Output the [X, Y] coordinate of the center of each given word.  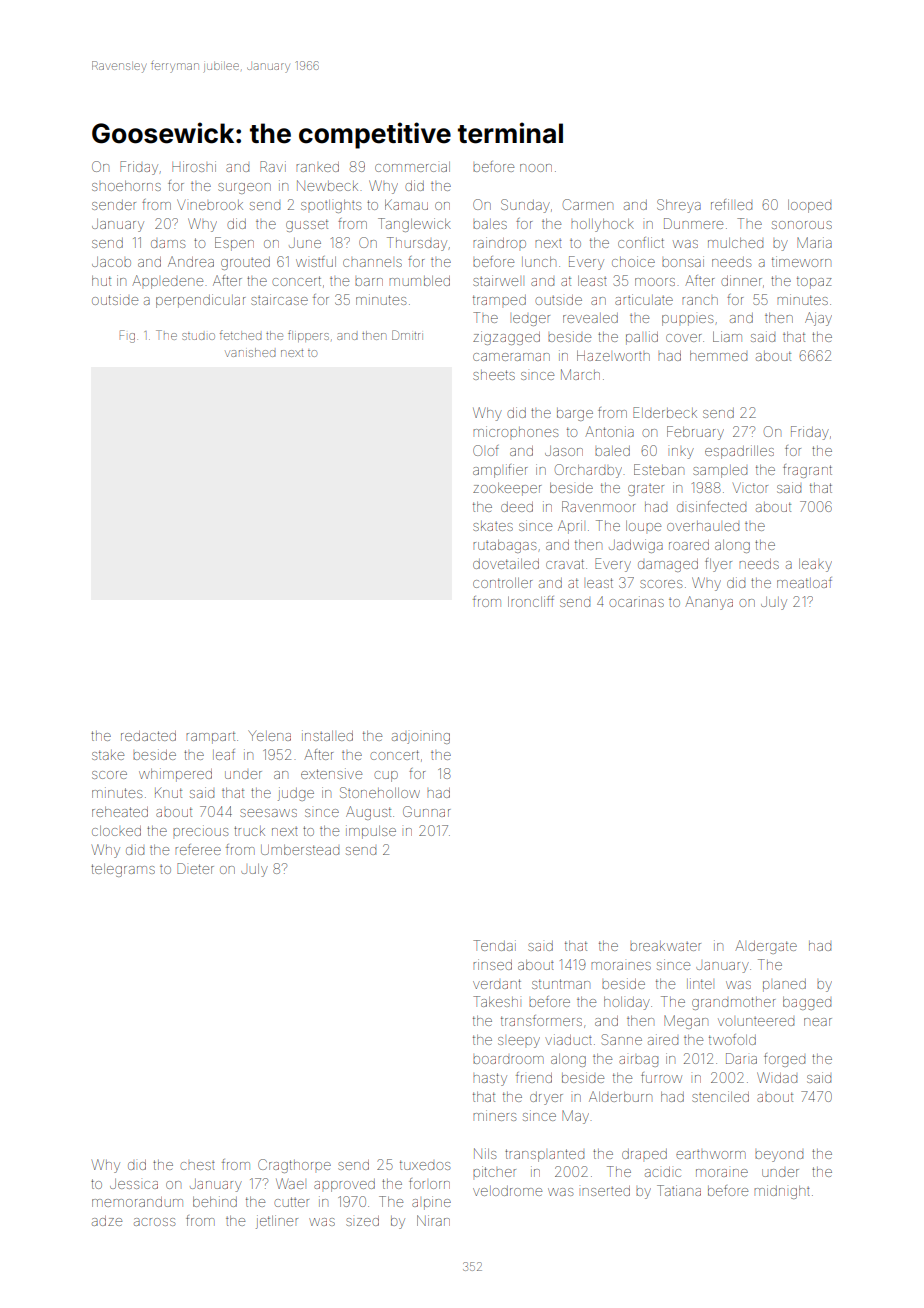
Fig [127, 336]
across [154, 1222]
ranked [317, 167]
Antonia [609, 431]
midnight [782, 1192]
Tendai [494, 945]
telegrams [123, 870]
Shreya [679, 206]
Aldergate [766, 947]
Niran [433, 1220]
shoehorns [126, 186]
